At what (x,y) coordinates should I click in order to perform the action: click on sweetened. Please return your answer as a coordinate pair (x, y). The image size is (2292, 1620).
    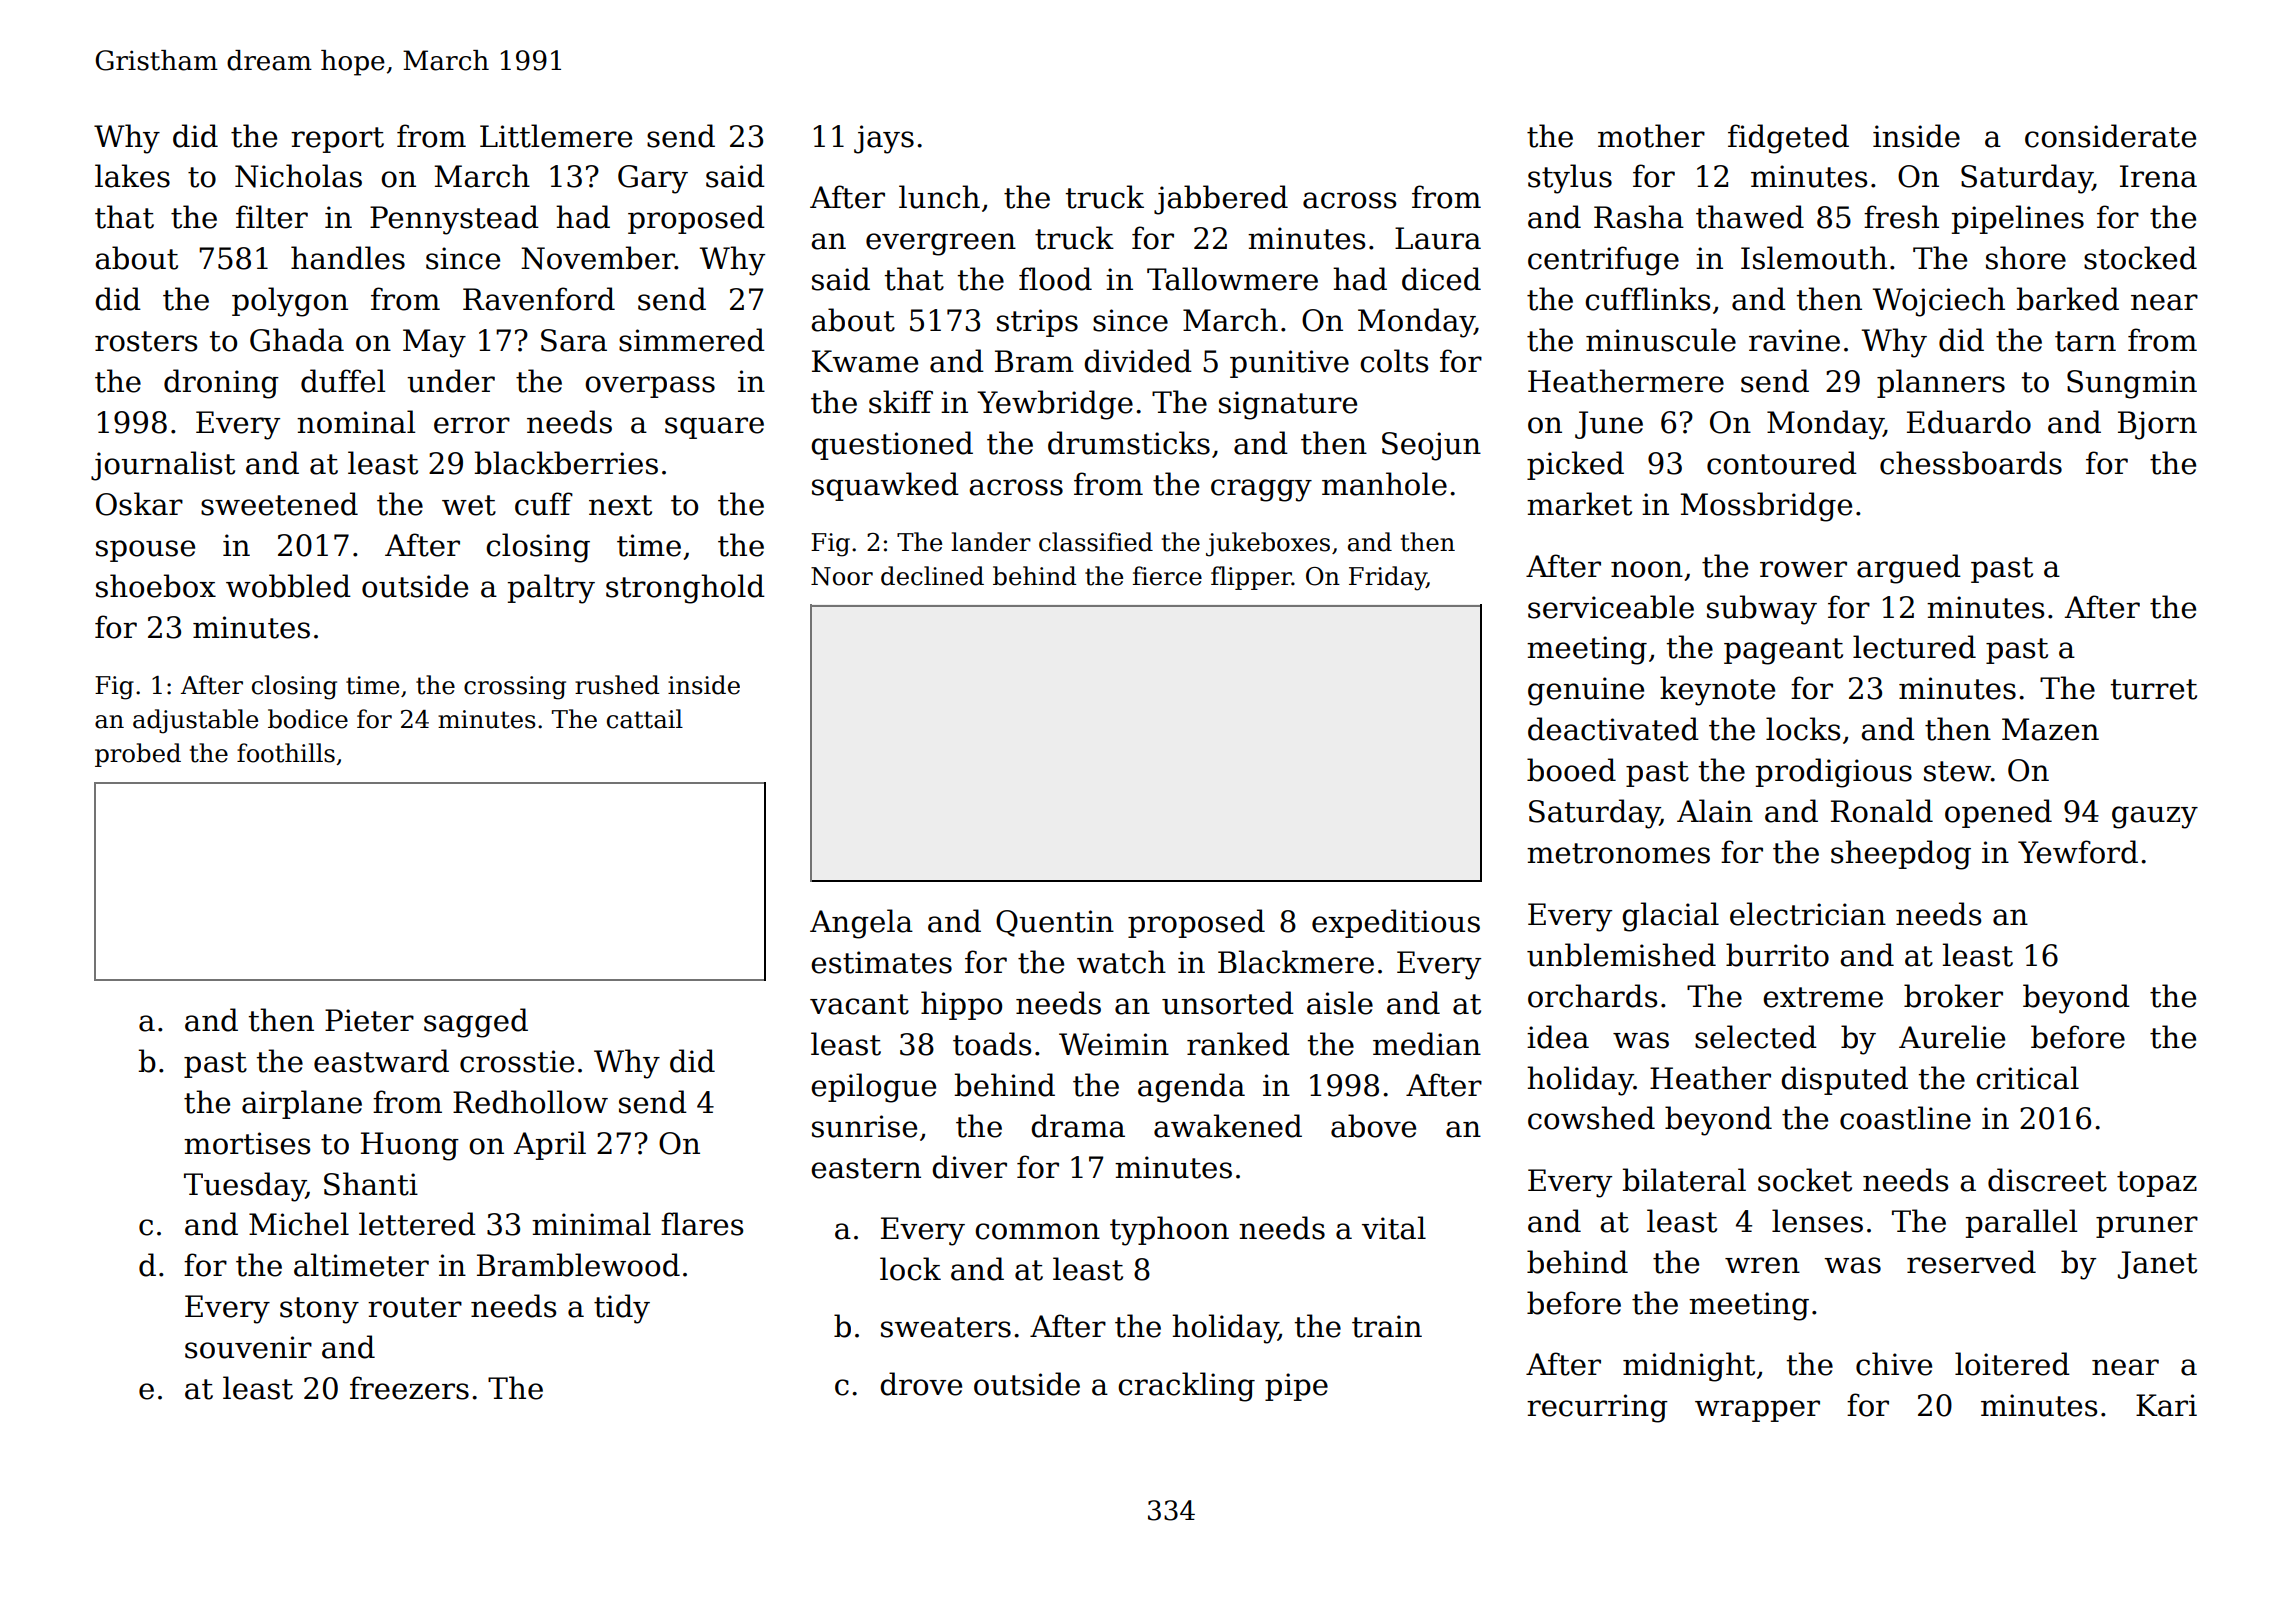
    Looking at the image, I should click on (279, 504).
